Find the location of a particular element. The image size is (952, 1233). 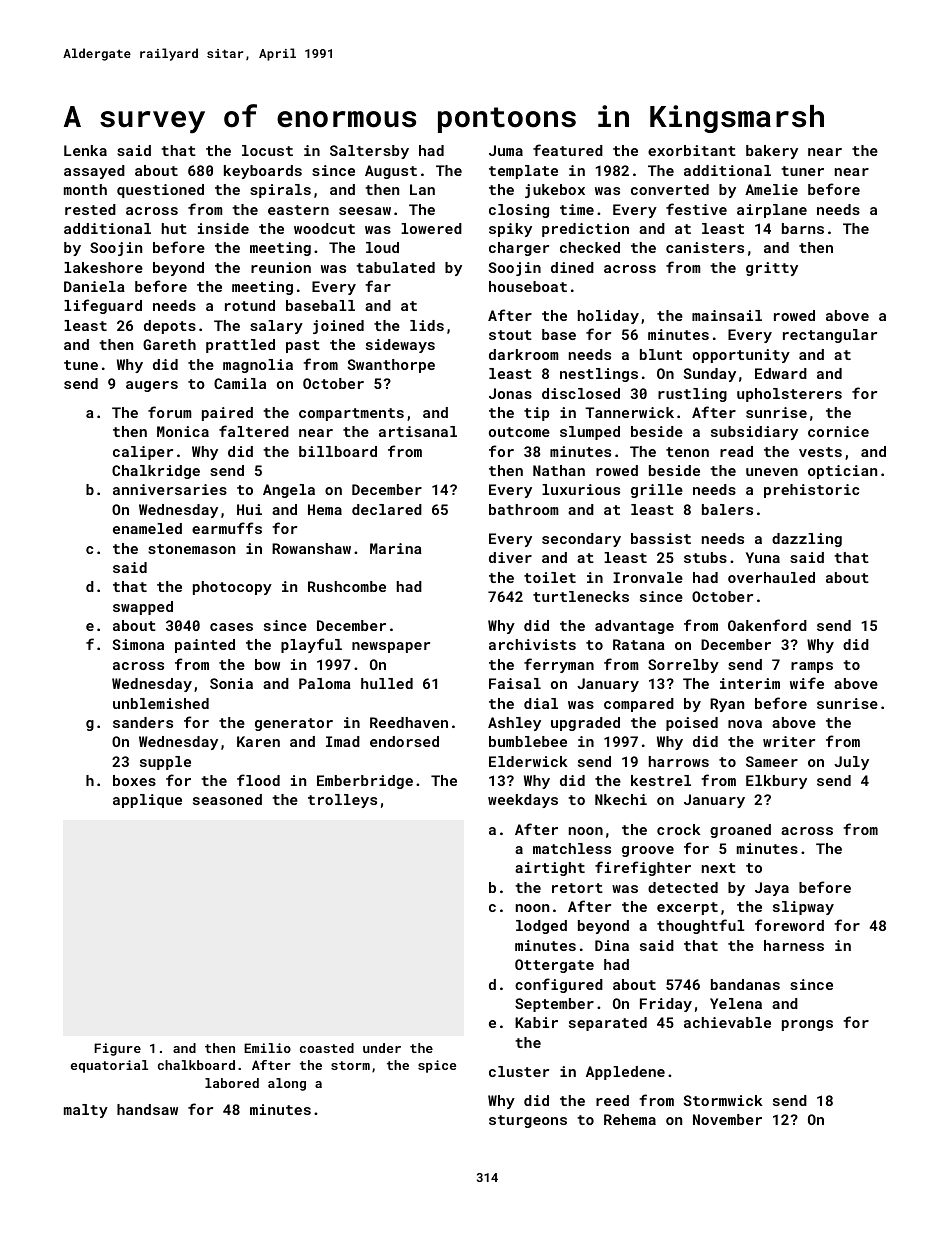

along is located at coordinates (287, 1084).
